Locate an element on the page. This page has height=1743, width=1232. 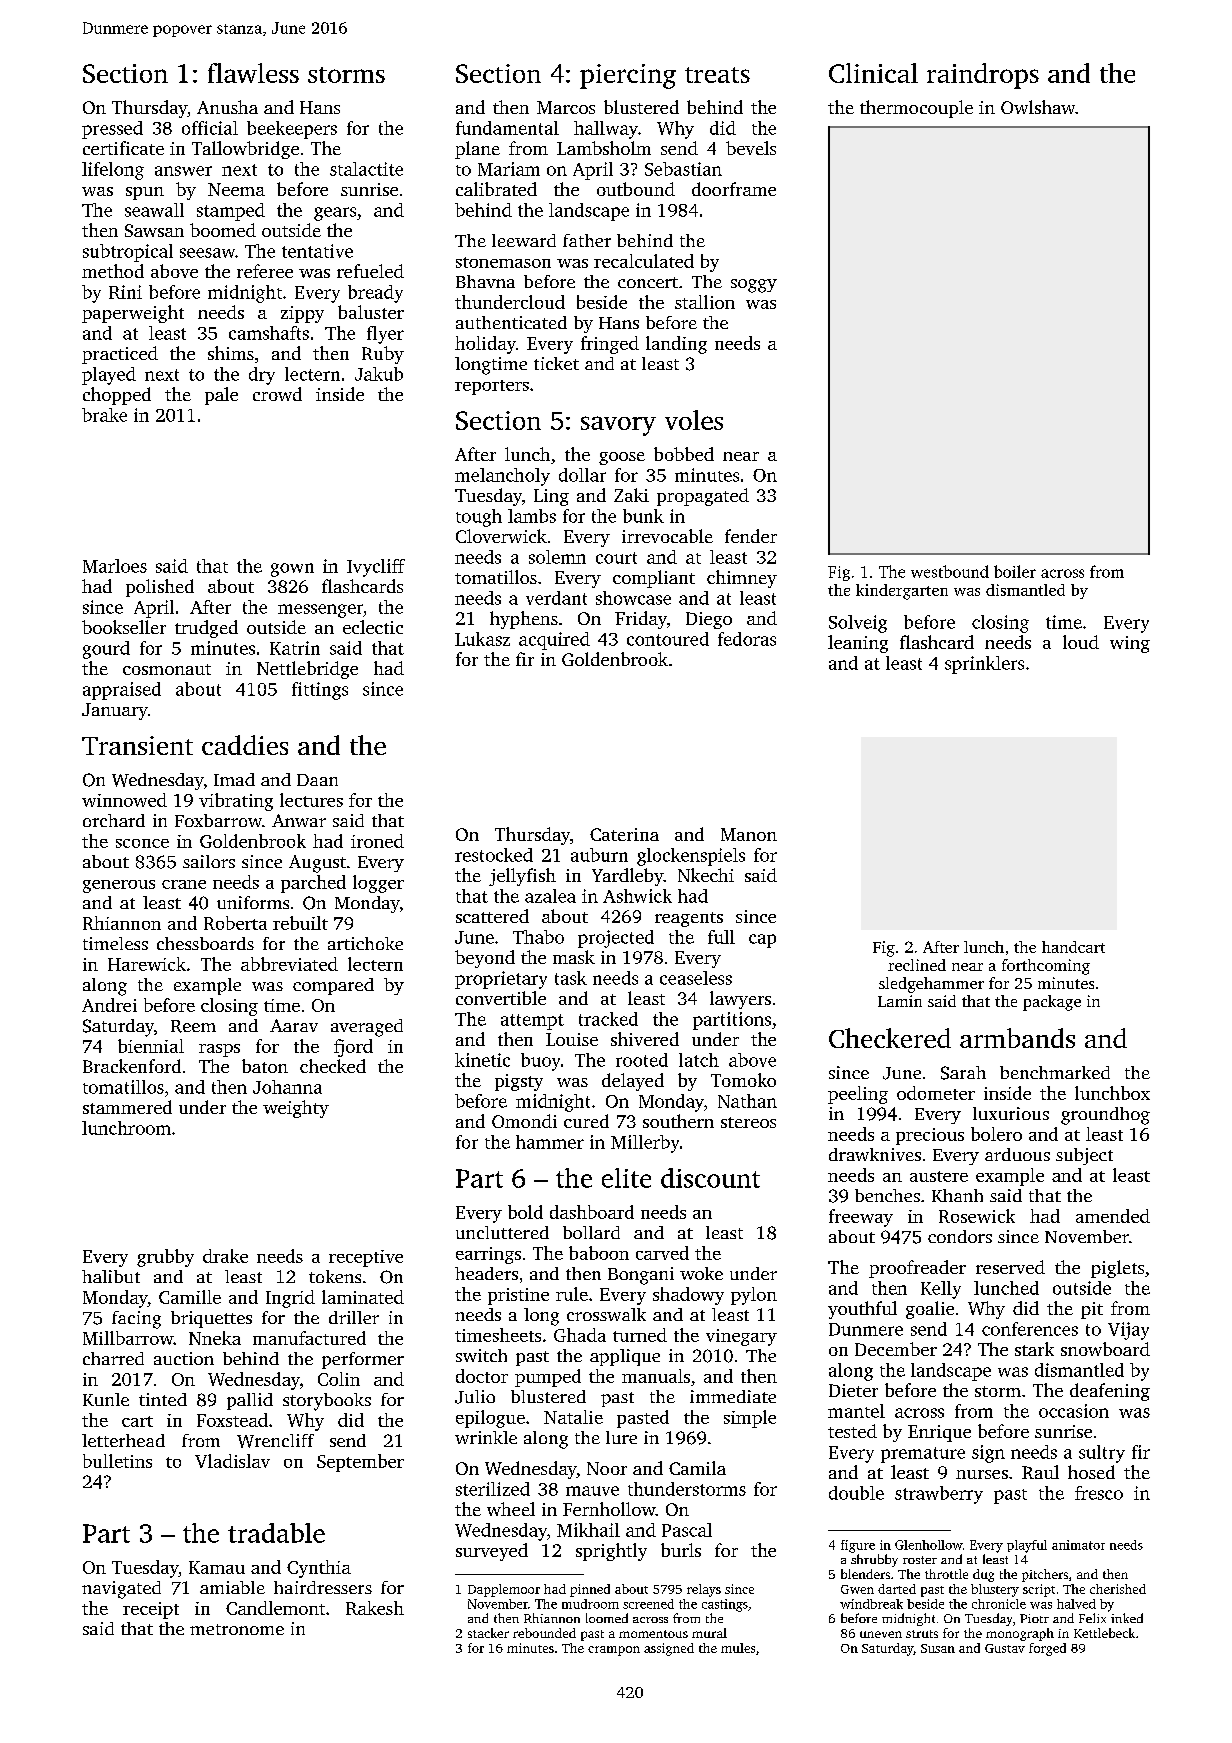
Fernhollow is located at coordinates (609, 1509).
